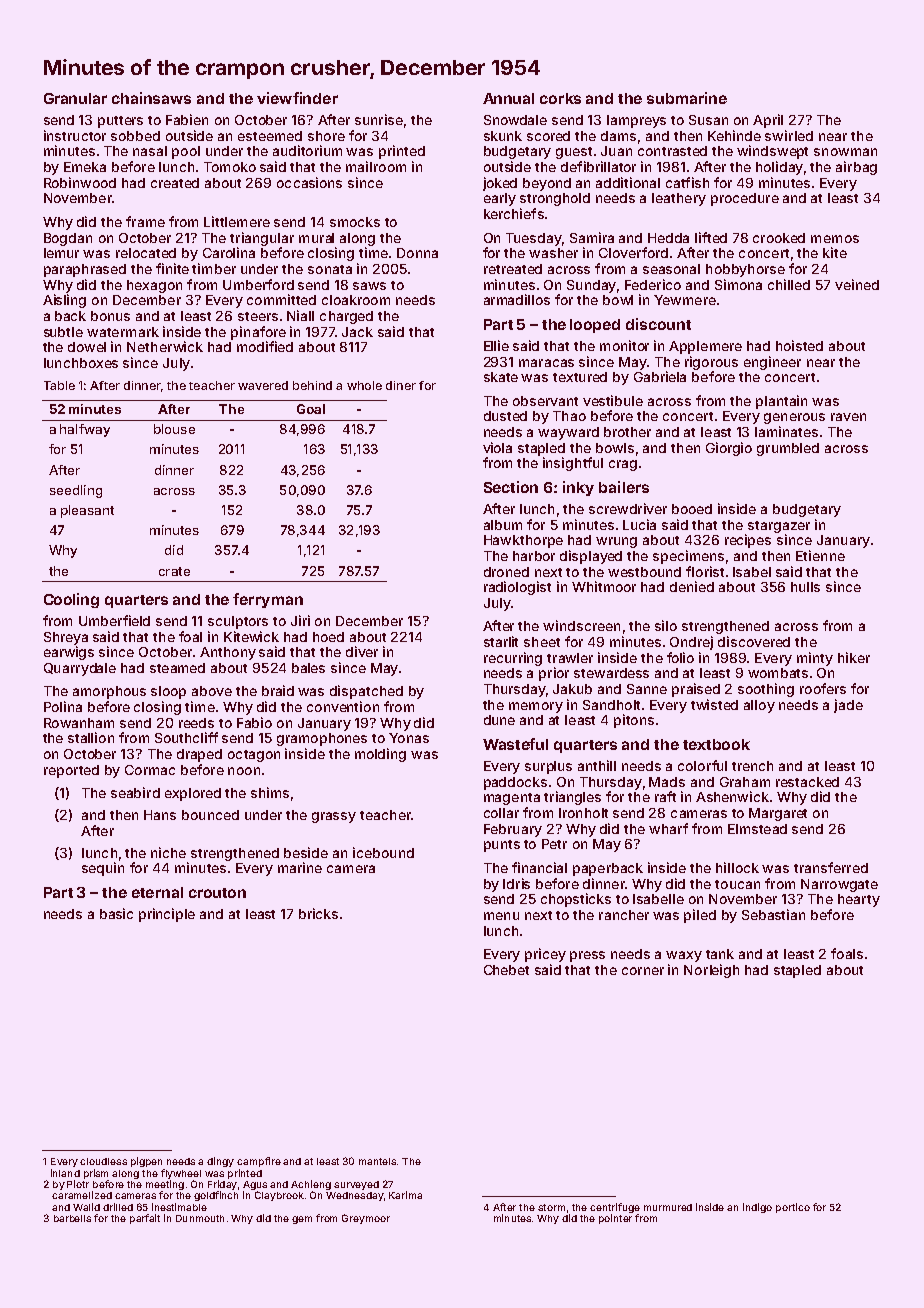 The image size is (924, 1308). I want to click on toucan, so click(737, 884).
